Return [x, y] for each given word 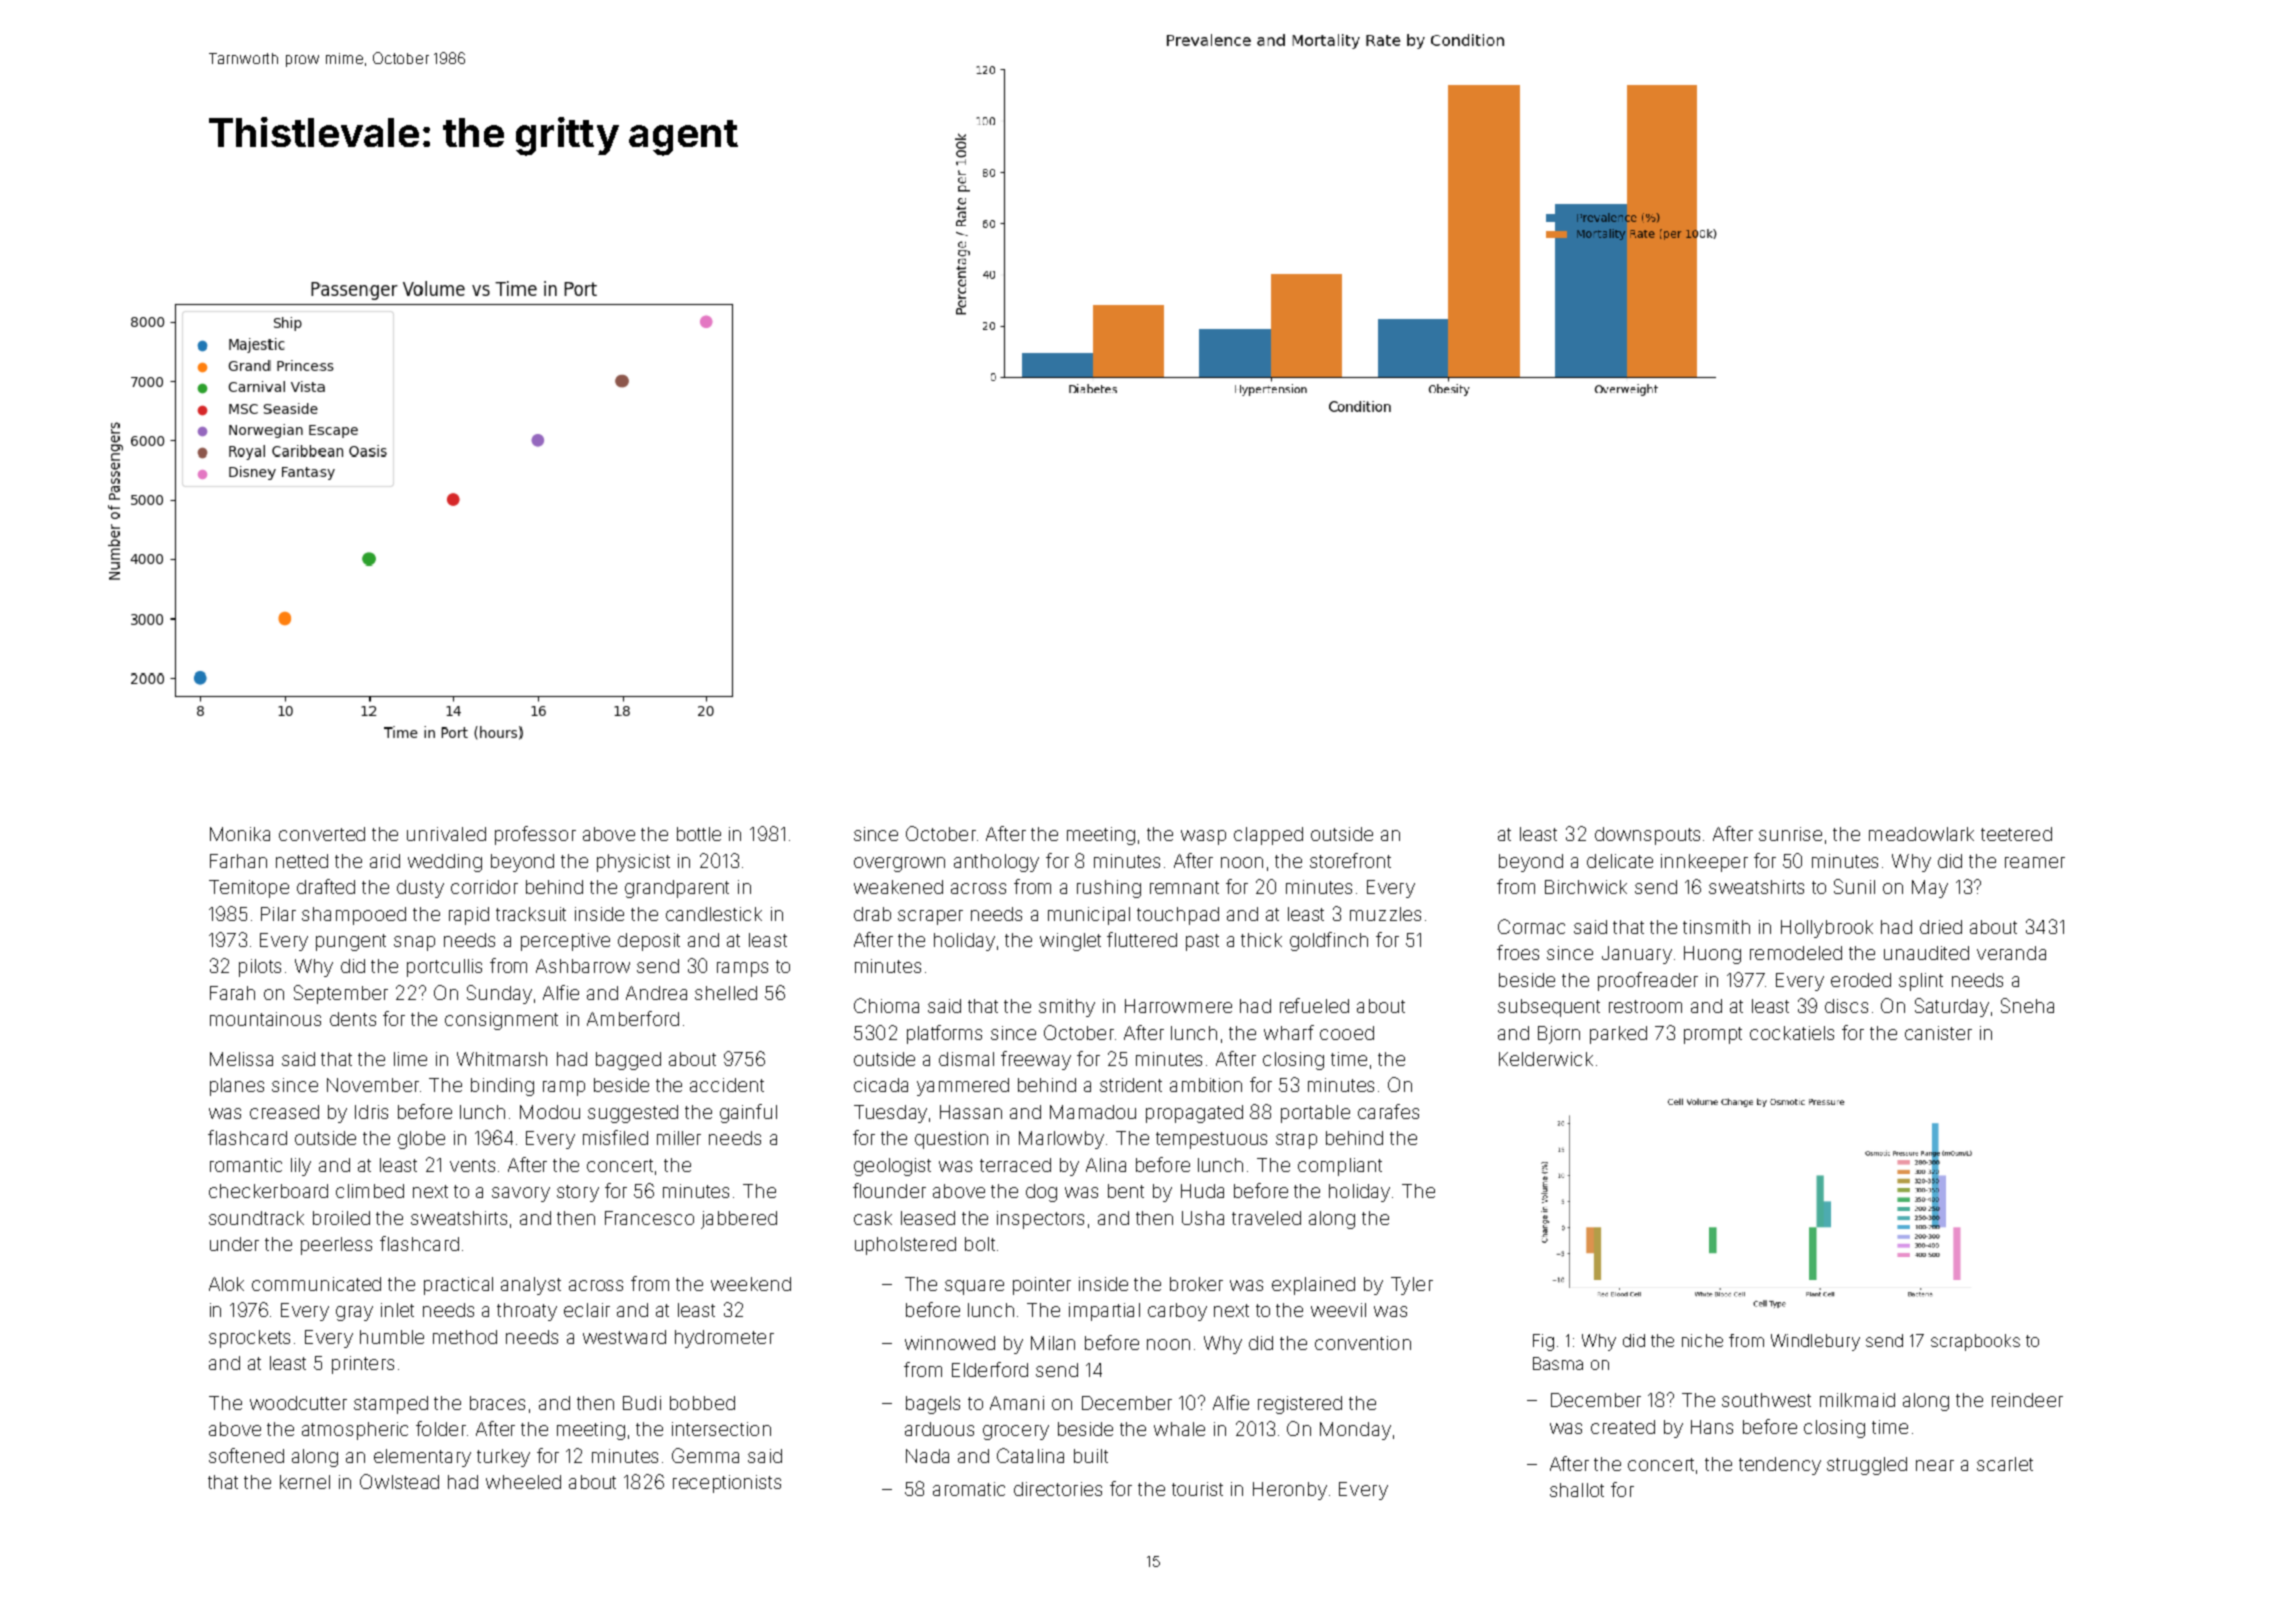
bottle [699, 834]
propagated [1194, 1114]
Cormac [1531, 926]
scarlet [2005, 1464]
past [1202, 942]
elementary [422, 1458]
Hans [1712, 1427]
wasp [1203, 837]
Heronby [1290, 1491]
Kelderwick [1546, 1059]
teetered [2016, 834]
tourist [1197, 1489]
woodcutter [298, 1403]
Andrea [656, 993]
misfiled [615, 1137]
